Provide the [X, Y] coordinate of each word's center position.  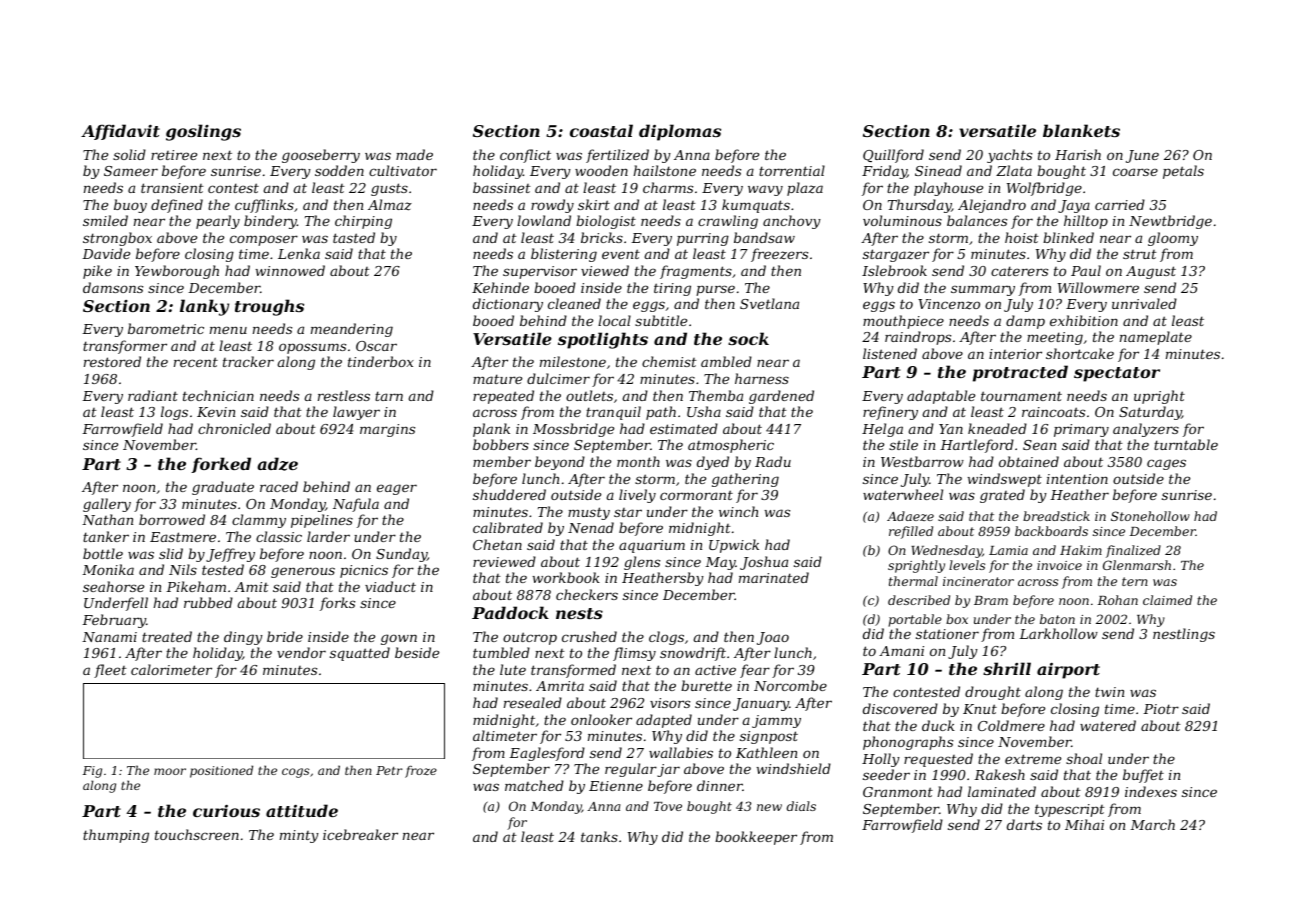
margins [387, 430]
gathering [745, 480]
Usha [704, 411]
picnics [364, 571]
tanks [599, 836]
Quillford [893, 156]
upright [1159, 397]
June [1142, 156]
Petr [389, 770]
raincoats [1053, 412]
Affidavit [120, 132]
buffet [1143, 776]
